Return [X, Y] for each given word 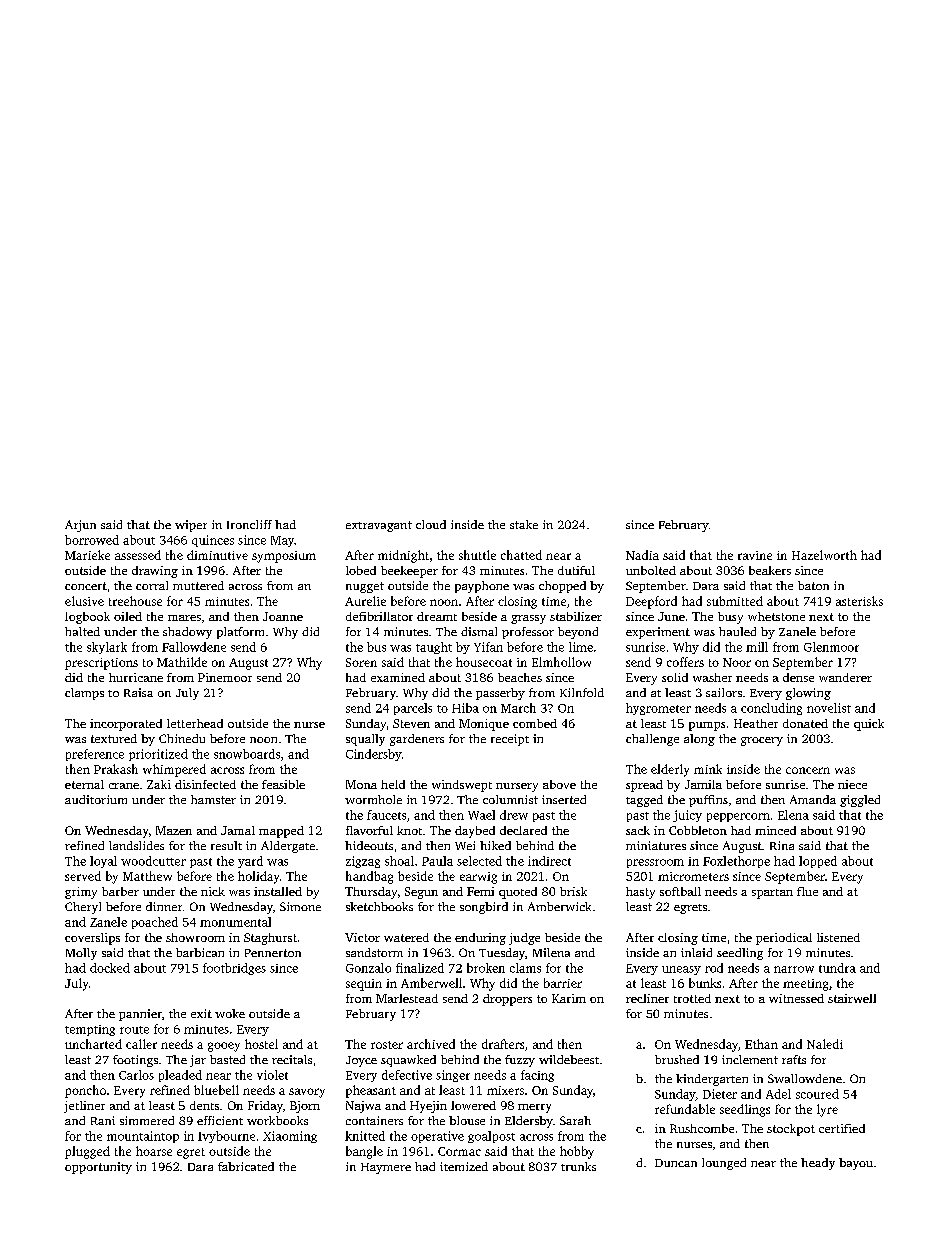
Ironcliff [249, 524]
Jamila [703, 784]
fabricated [246, 1166]
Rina [782, 845]
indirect [549, 861]
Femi [480, 891]
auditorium [96, 799]
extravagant [379, 526]
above [559, 784]
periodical [784, 939]
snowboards [247, 754]
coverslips [92, 939]
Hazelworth [824, 555]
